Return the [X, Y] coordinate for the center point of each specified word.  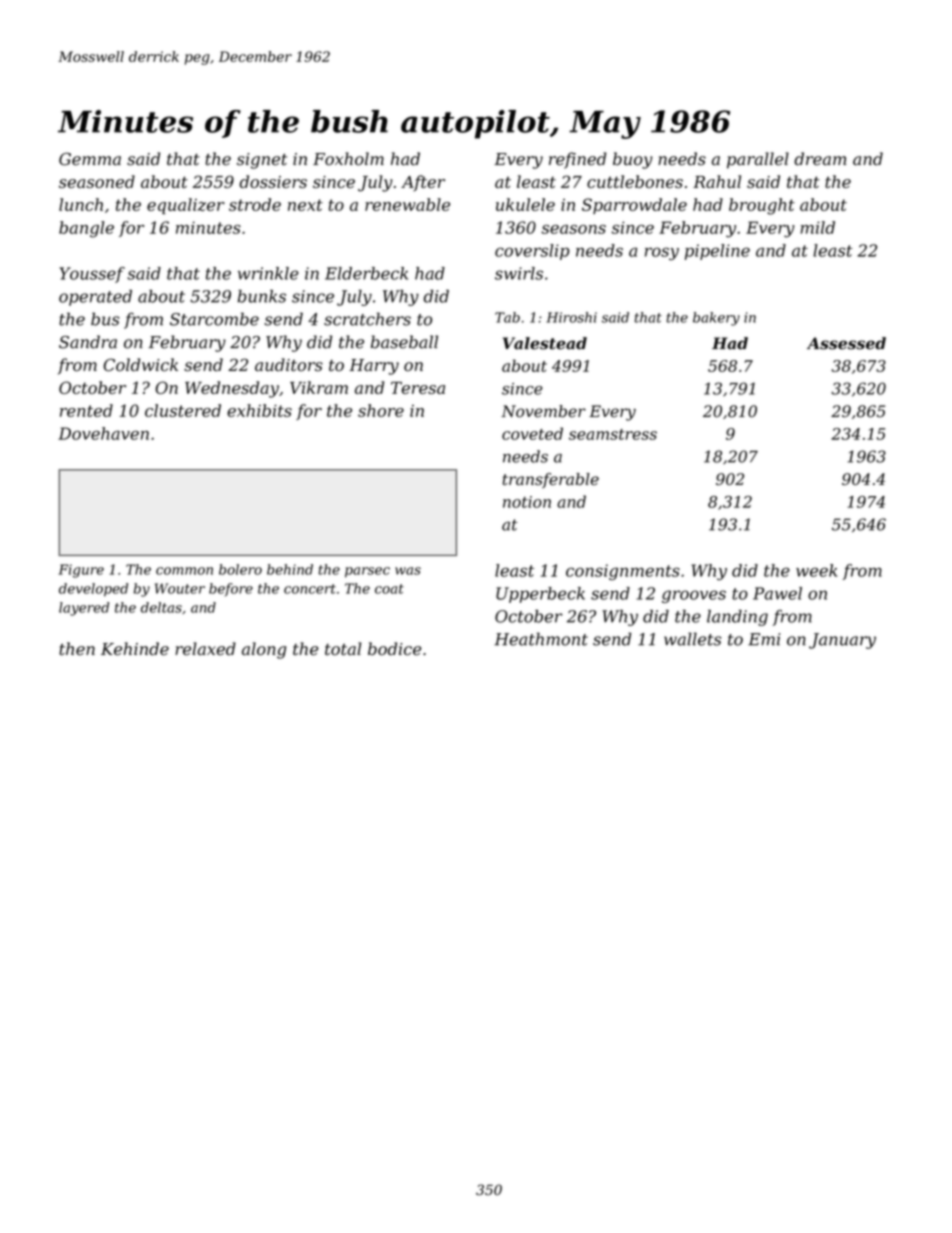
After [423, 183]
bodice [394, 649]
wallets [692, 639]
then [77, 649]
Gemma [90, 159]
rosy [662, 253]
